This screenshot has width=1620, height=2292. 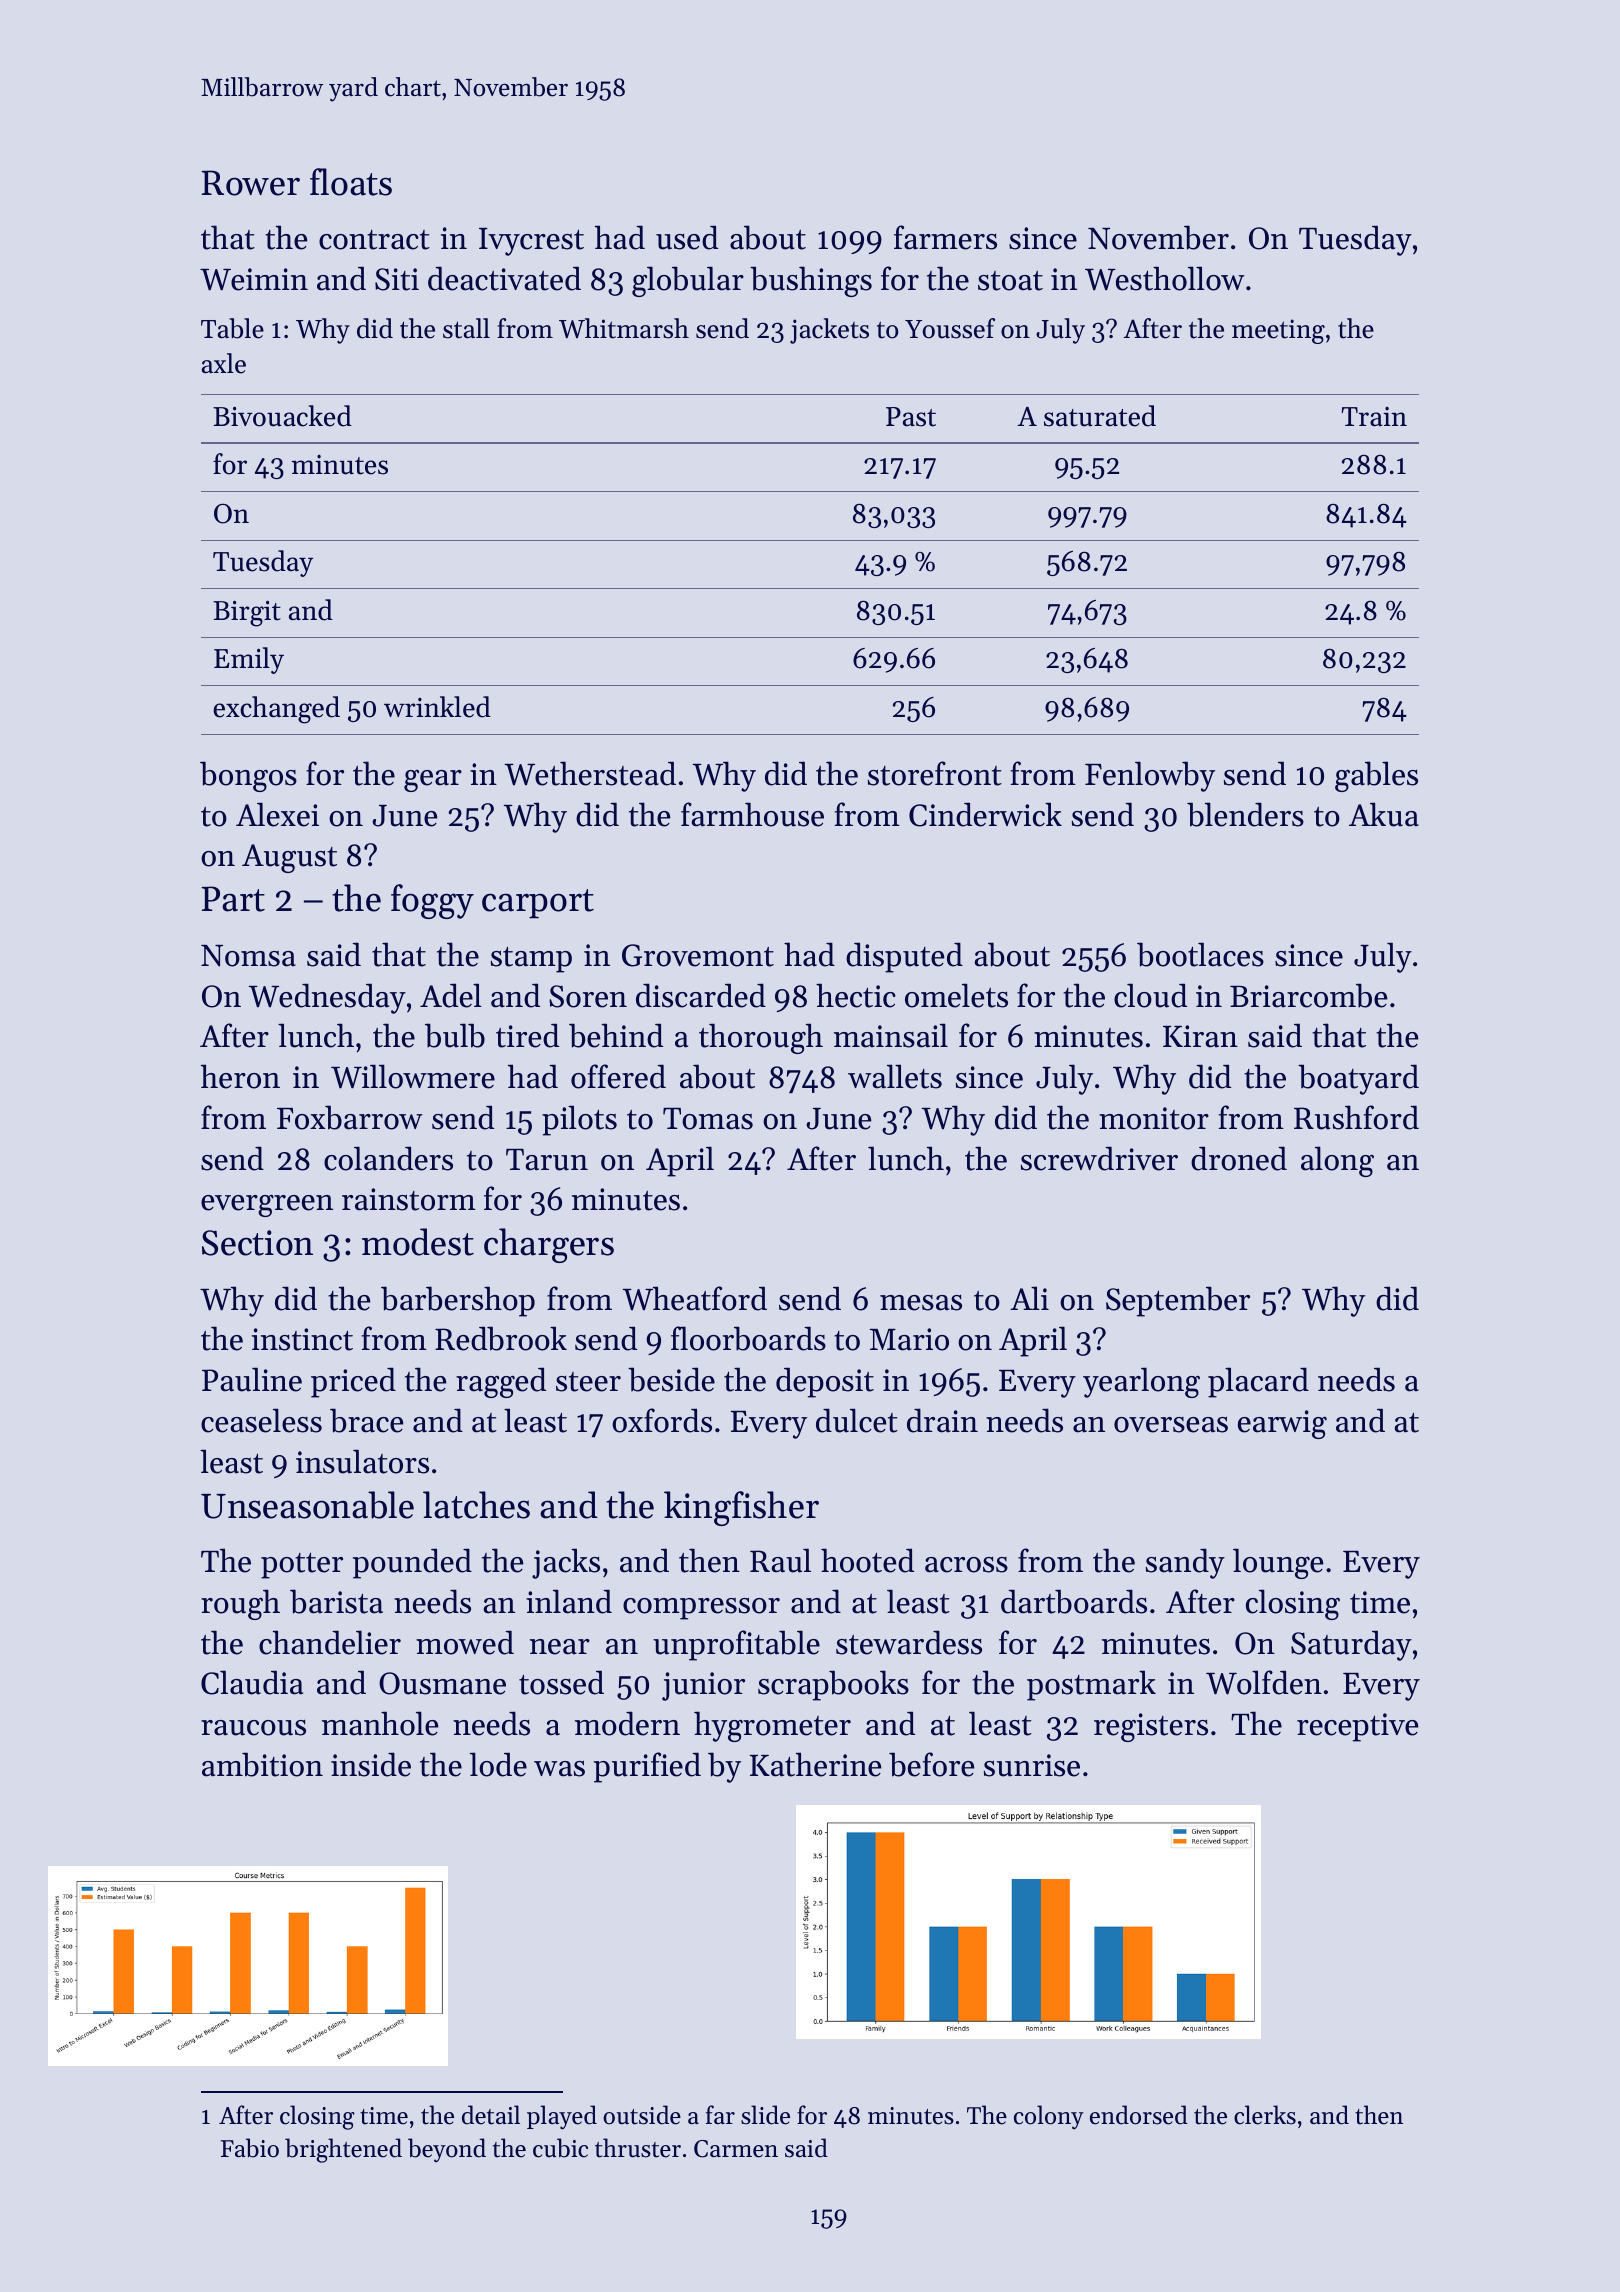 I want to click on farmers, so click(x=945, y=237).
